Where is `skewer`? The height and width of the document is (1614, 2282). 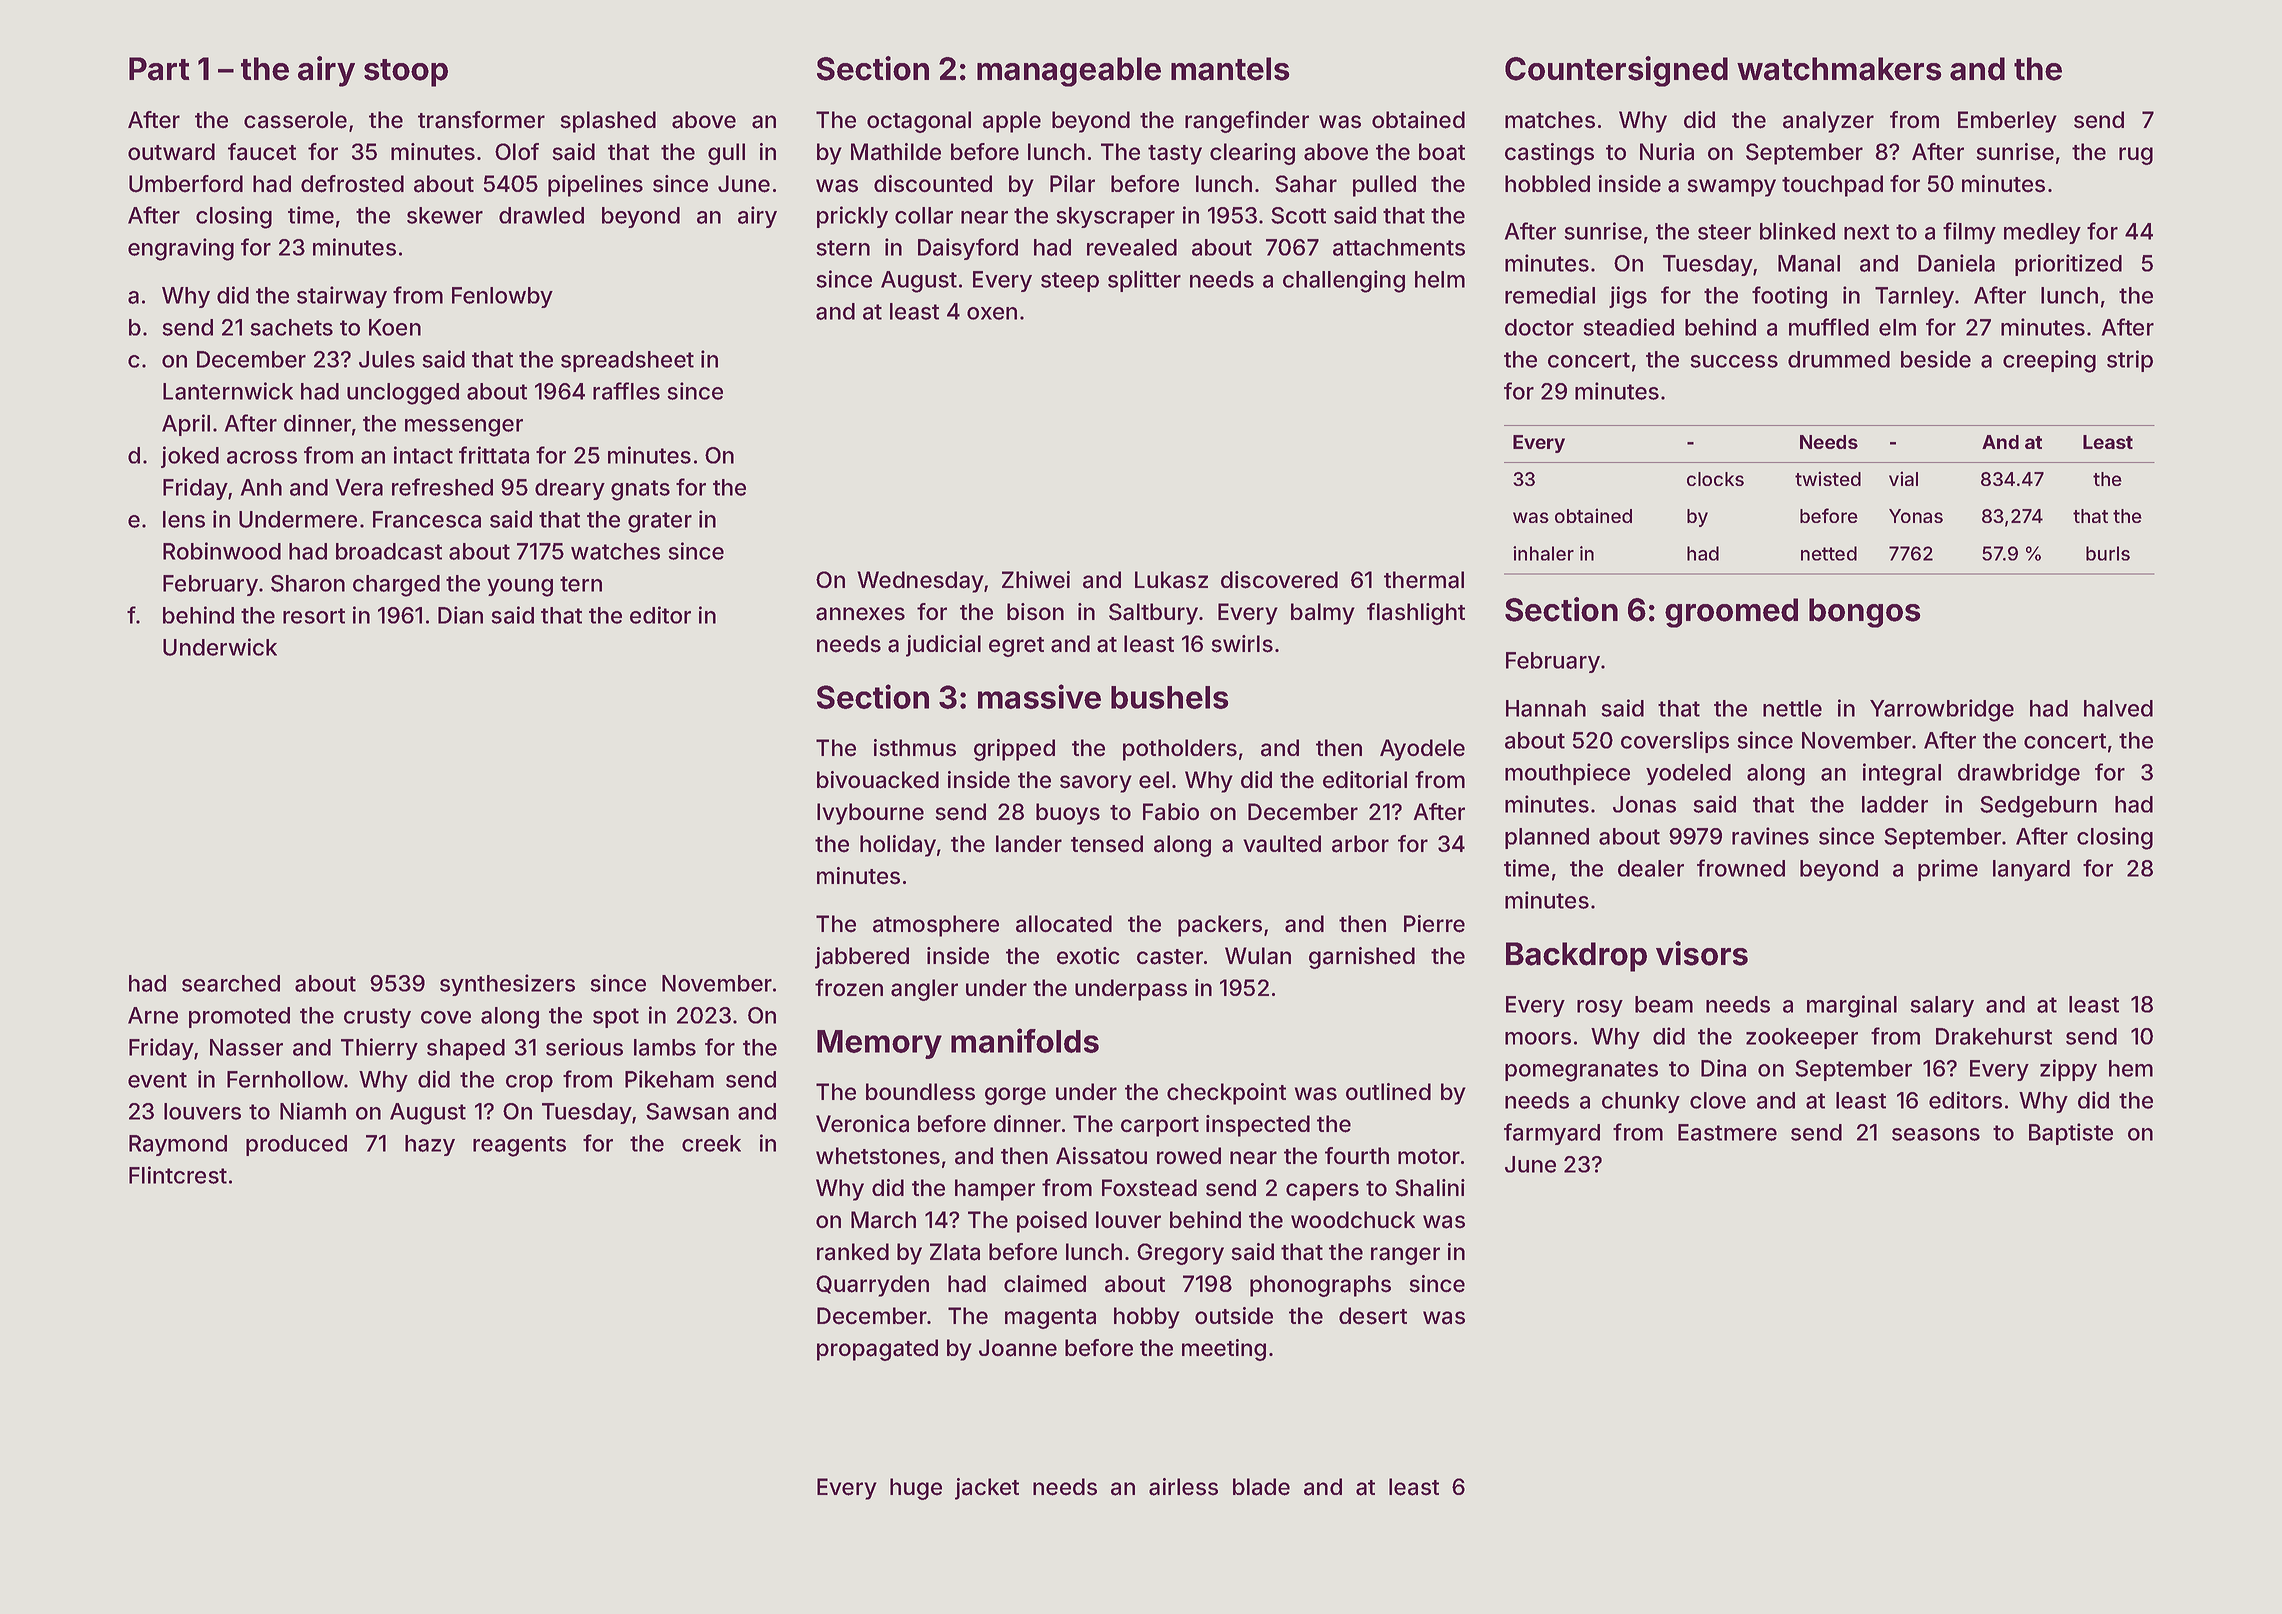 skewer is located at coordinates (445, 215).
